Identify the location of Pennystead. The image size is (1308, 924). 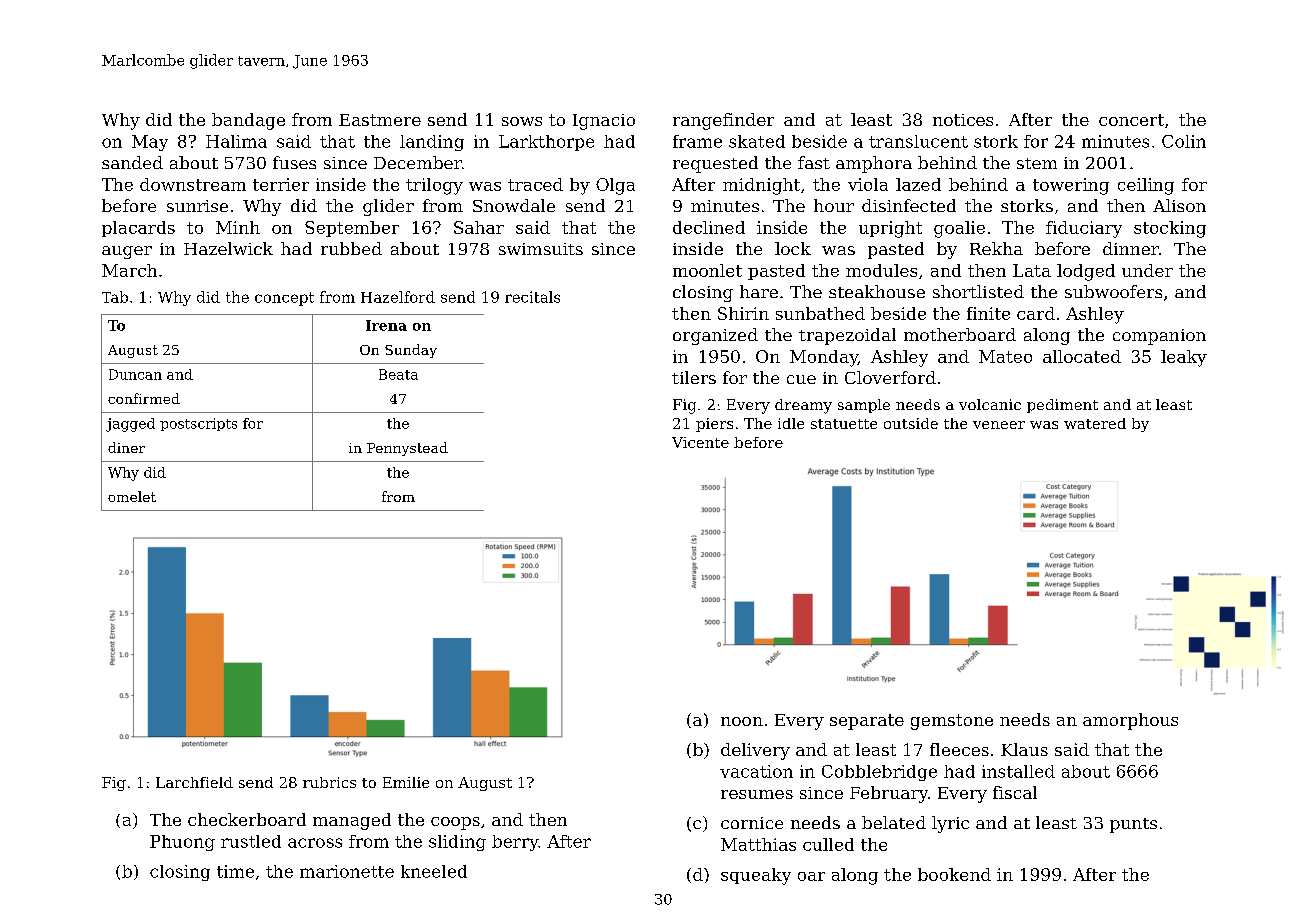
(407, 449).
